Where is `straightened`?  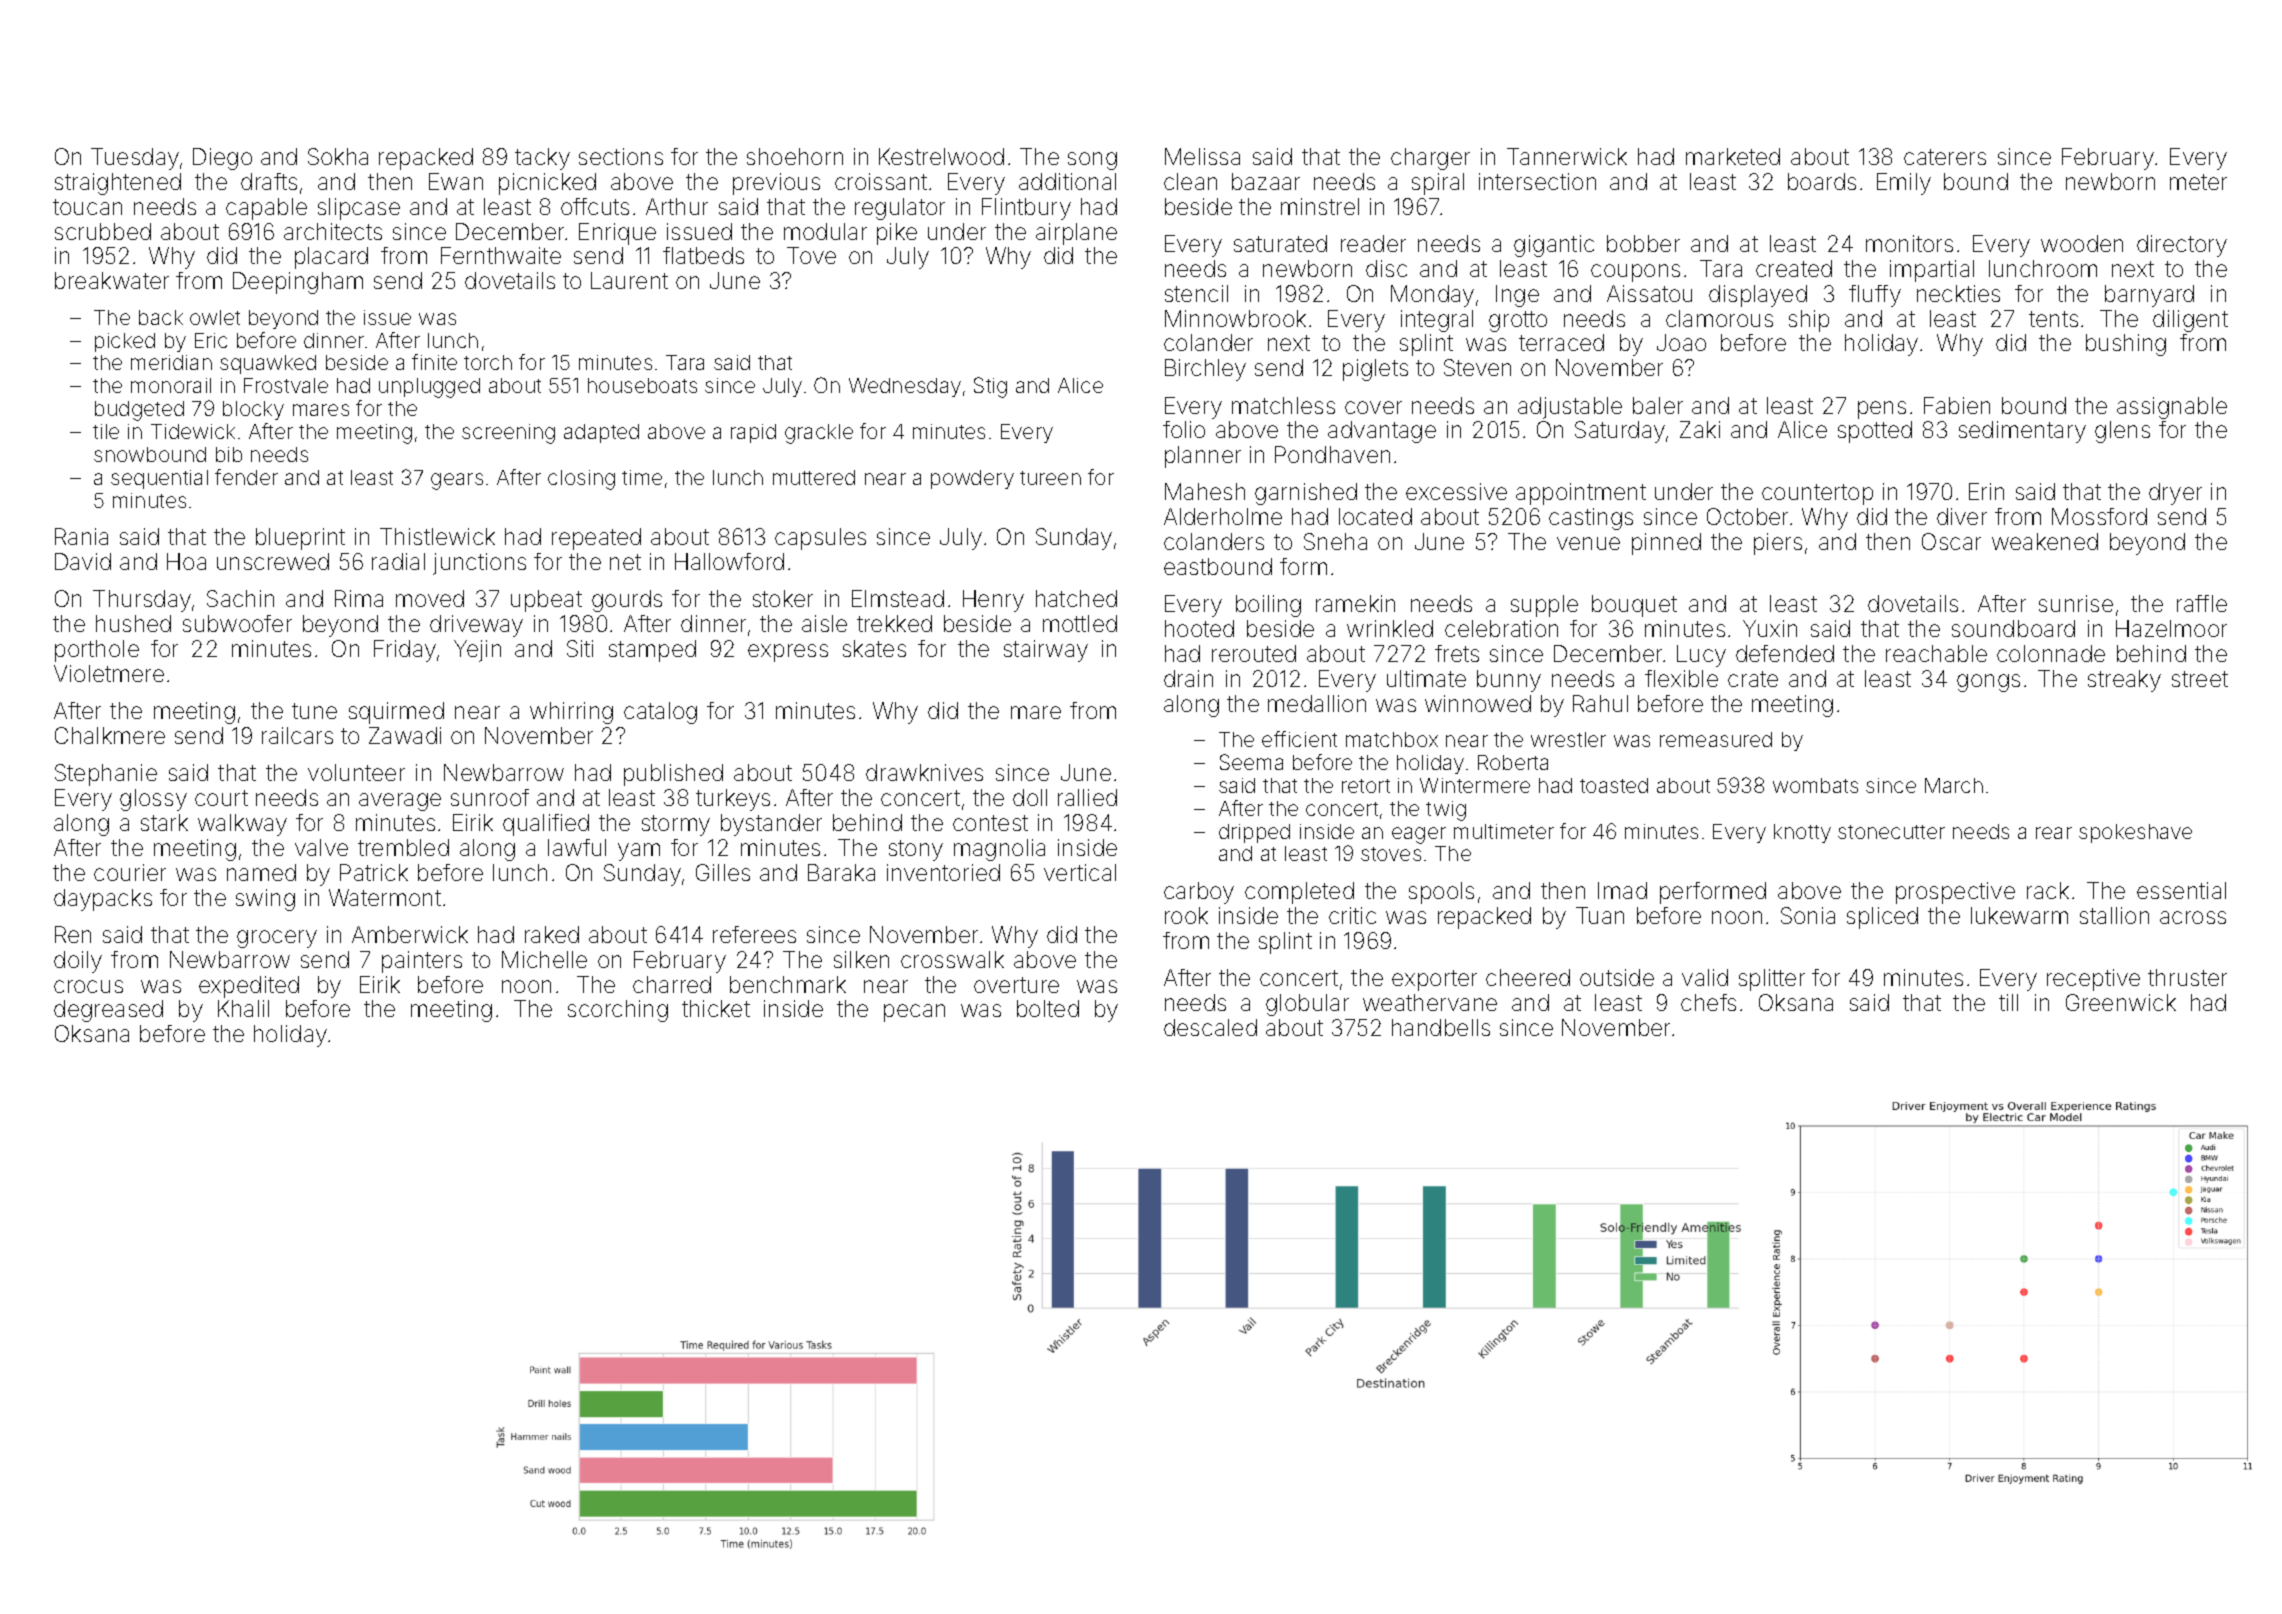
straightened is located at coordinates (118, 184).
